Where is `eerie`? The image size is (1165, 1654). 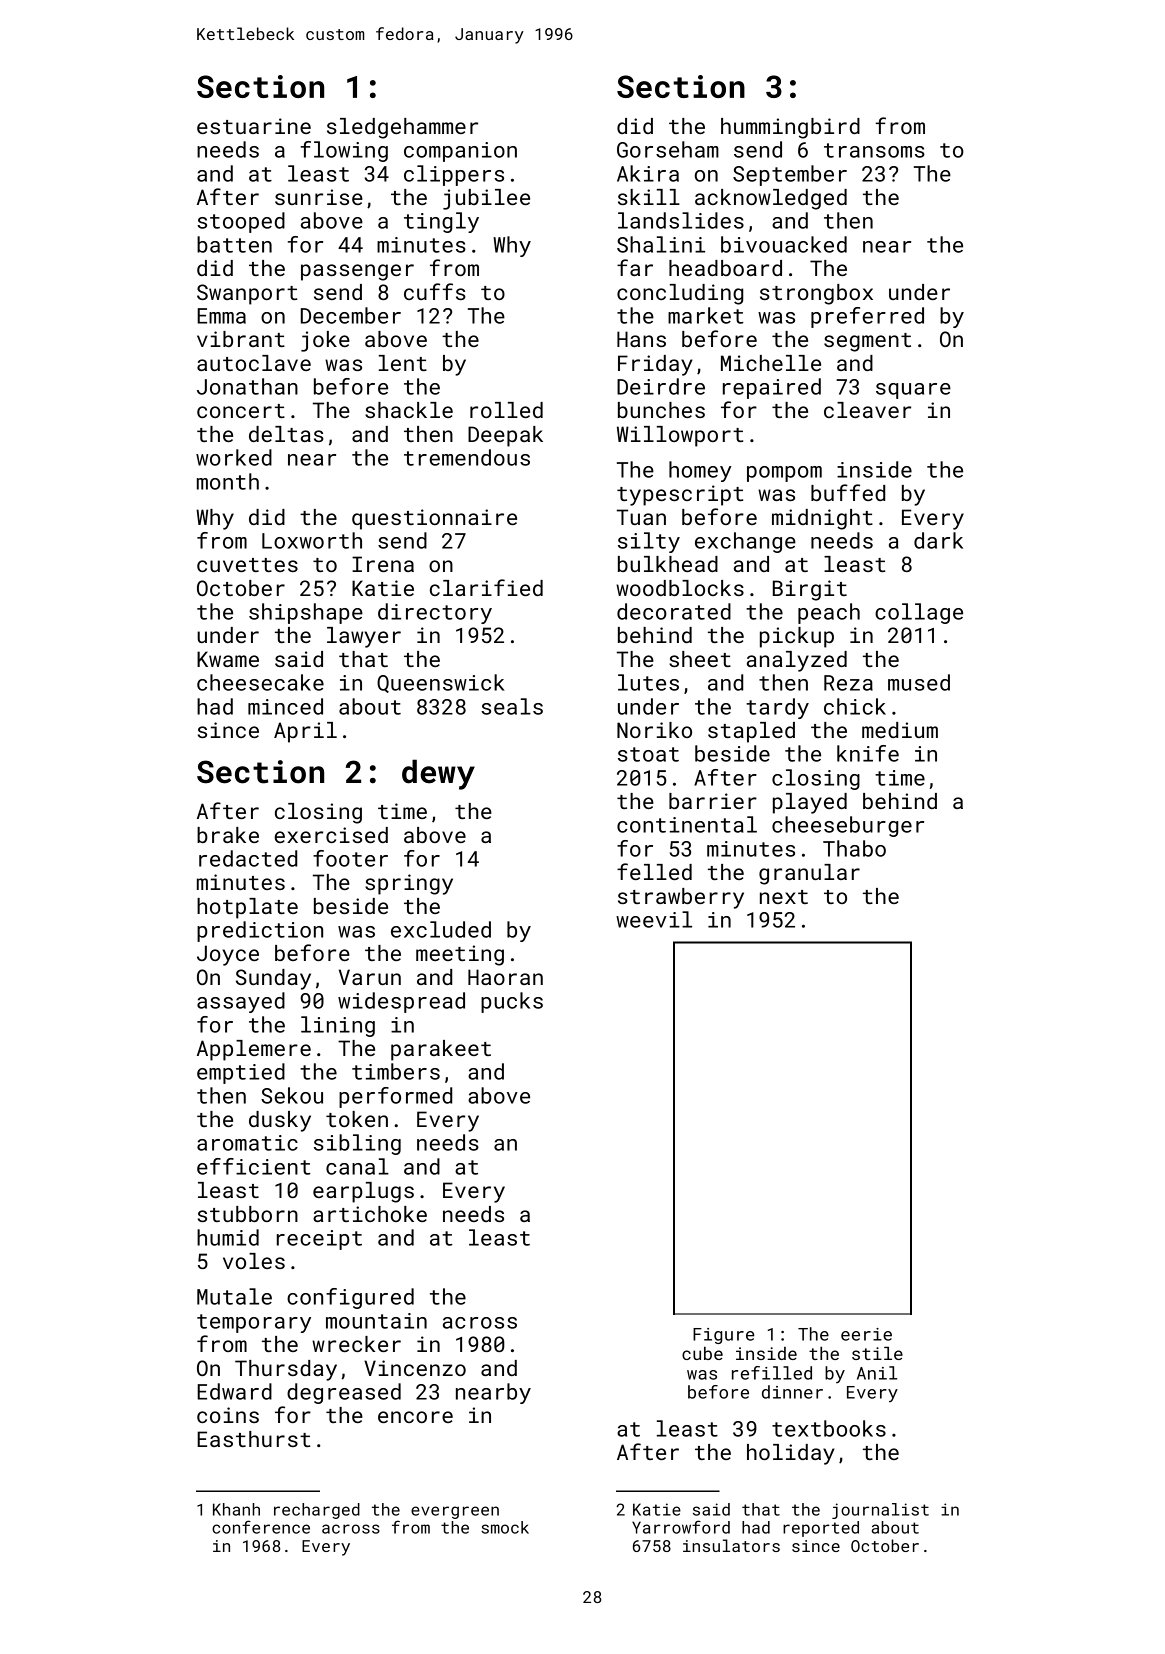
eerie is located at coordinates (866, 1334).
